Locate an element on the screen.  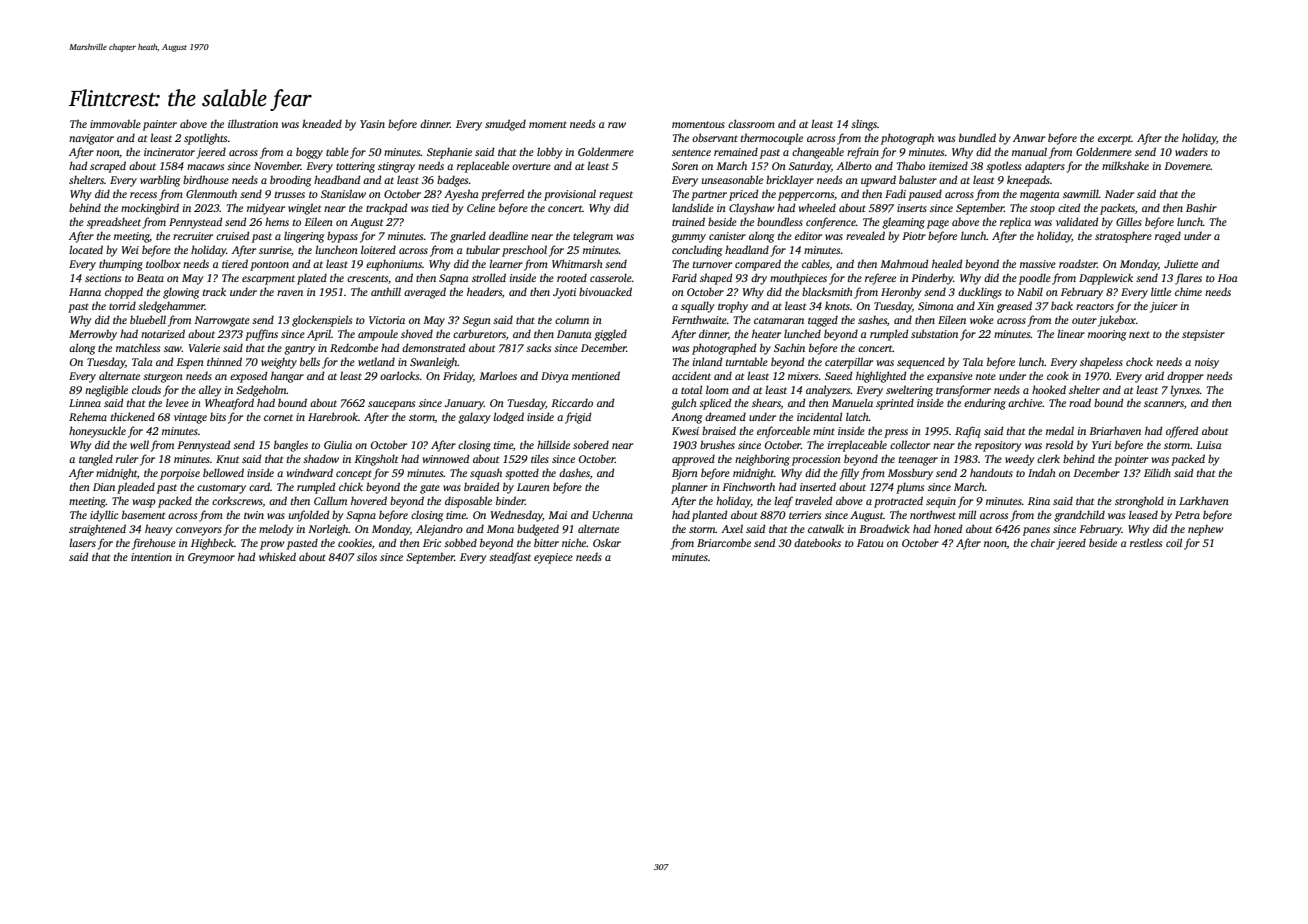
bundled is located at coordinates (977, 137).
